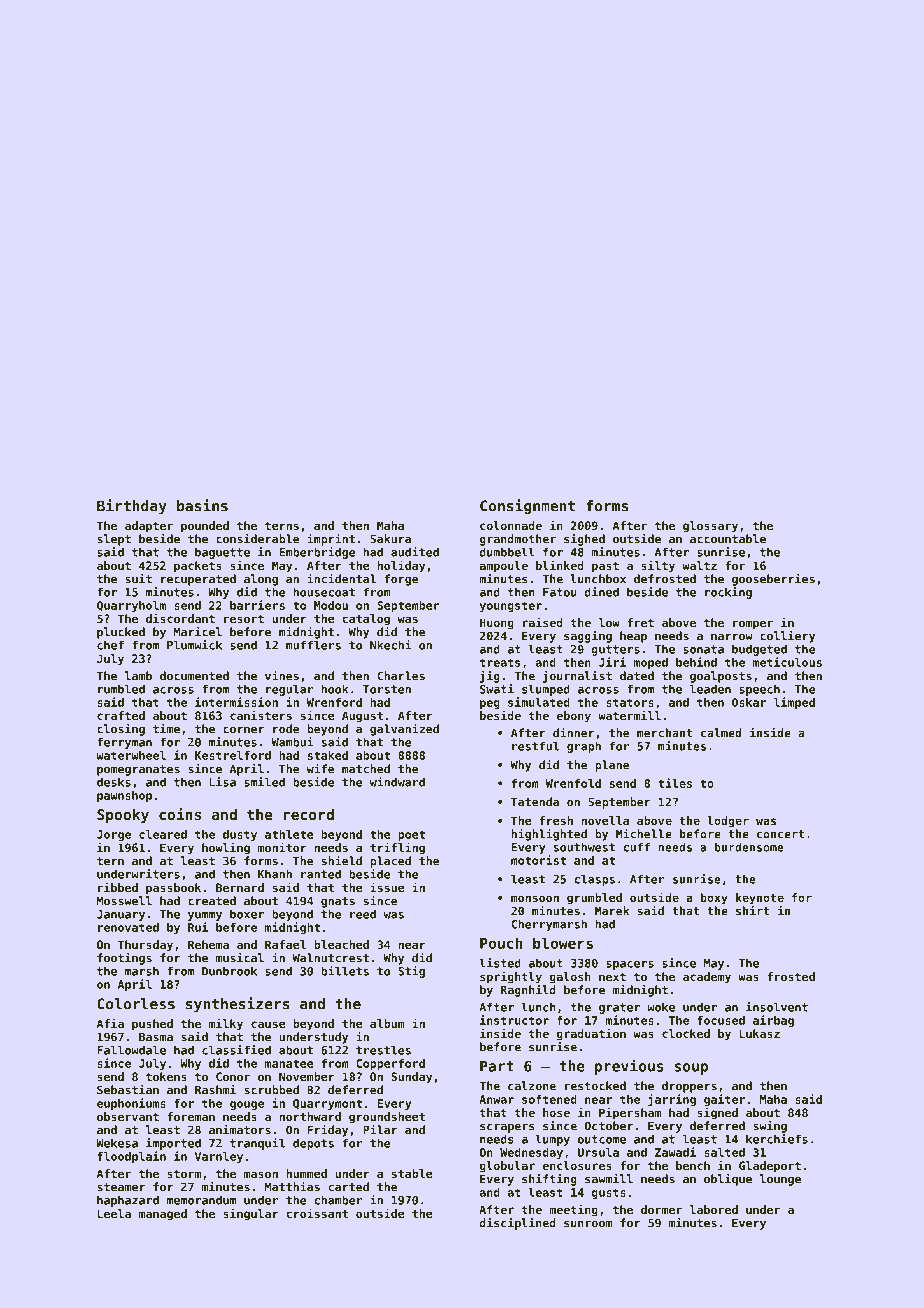  I want to click on lodger, so click(728, 822).
